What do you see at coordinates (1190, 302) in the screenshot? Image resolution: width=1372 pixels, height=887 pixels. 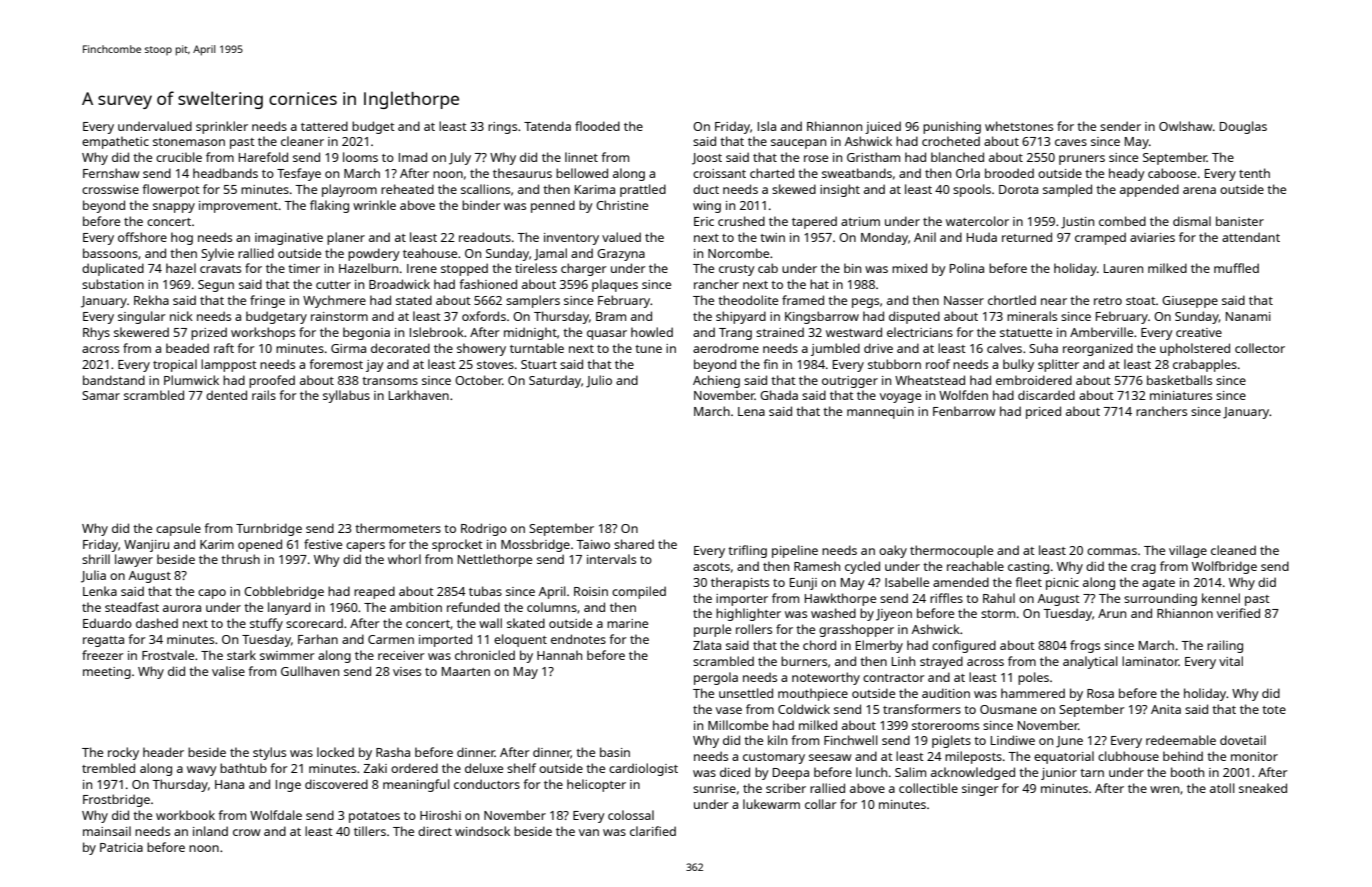 I see `Giuseppe` at bounding box center [1190, 302].
